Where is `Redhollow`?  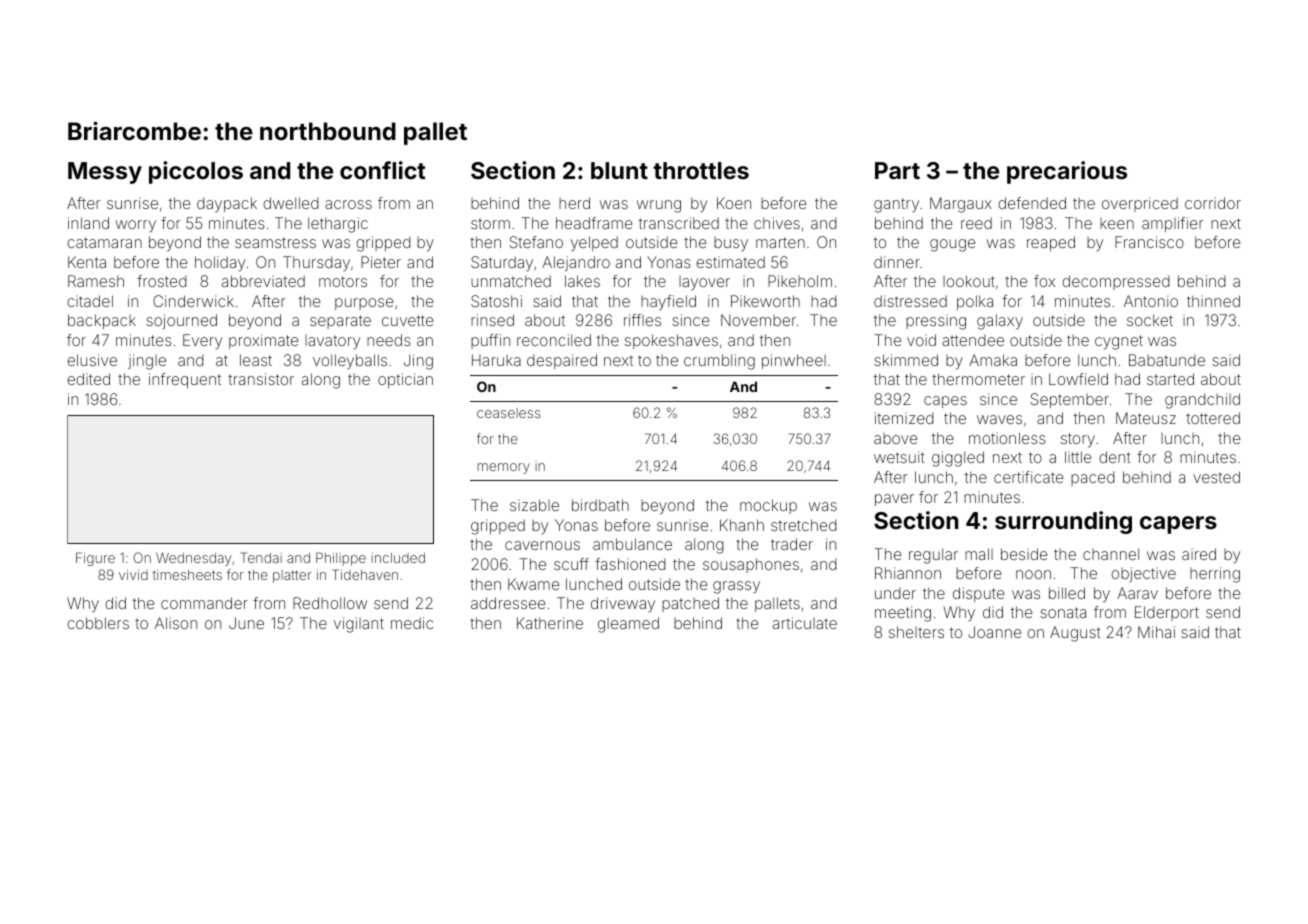 Redhollow is located at coordinates (330, 603).
